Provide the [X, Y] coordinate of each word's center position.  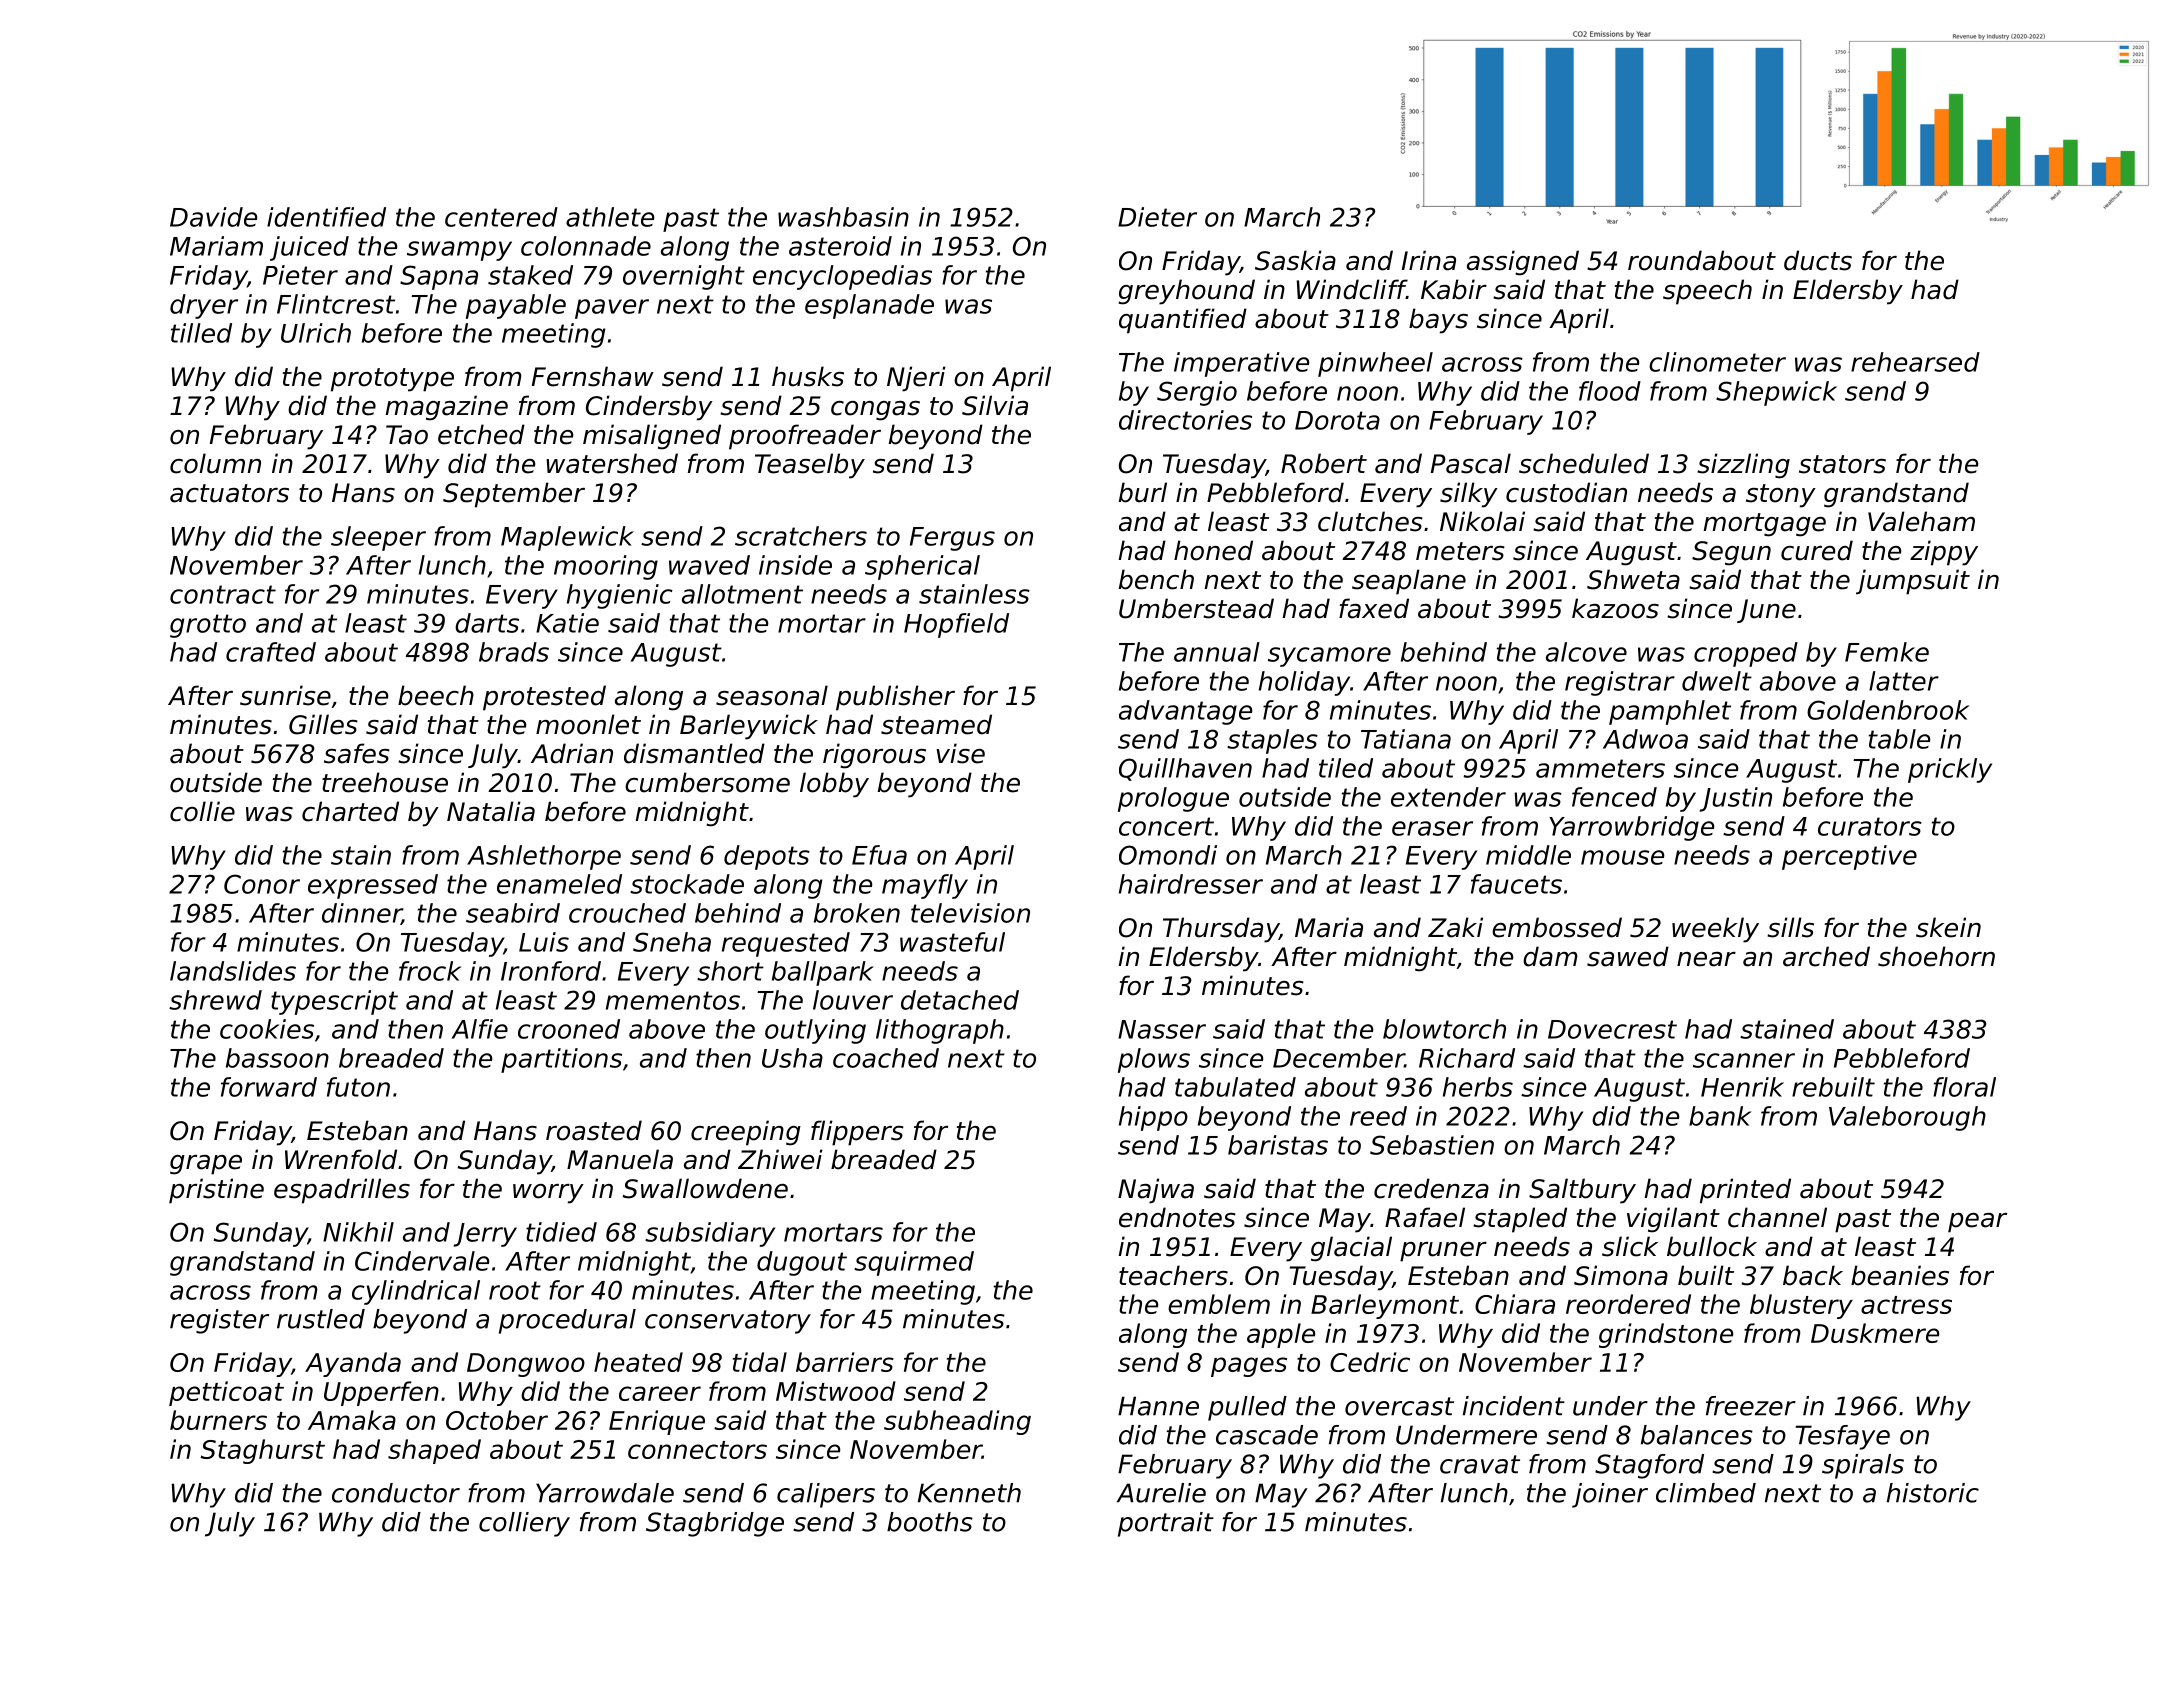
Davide [213, 217]
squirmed [914, 1263]
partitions [561, 1060]
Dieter [1157, 217]
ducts [1818, 260]
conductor [396, 1493]
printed [1745, 1191]
